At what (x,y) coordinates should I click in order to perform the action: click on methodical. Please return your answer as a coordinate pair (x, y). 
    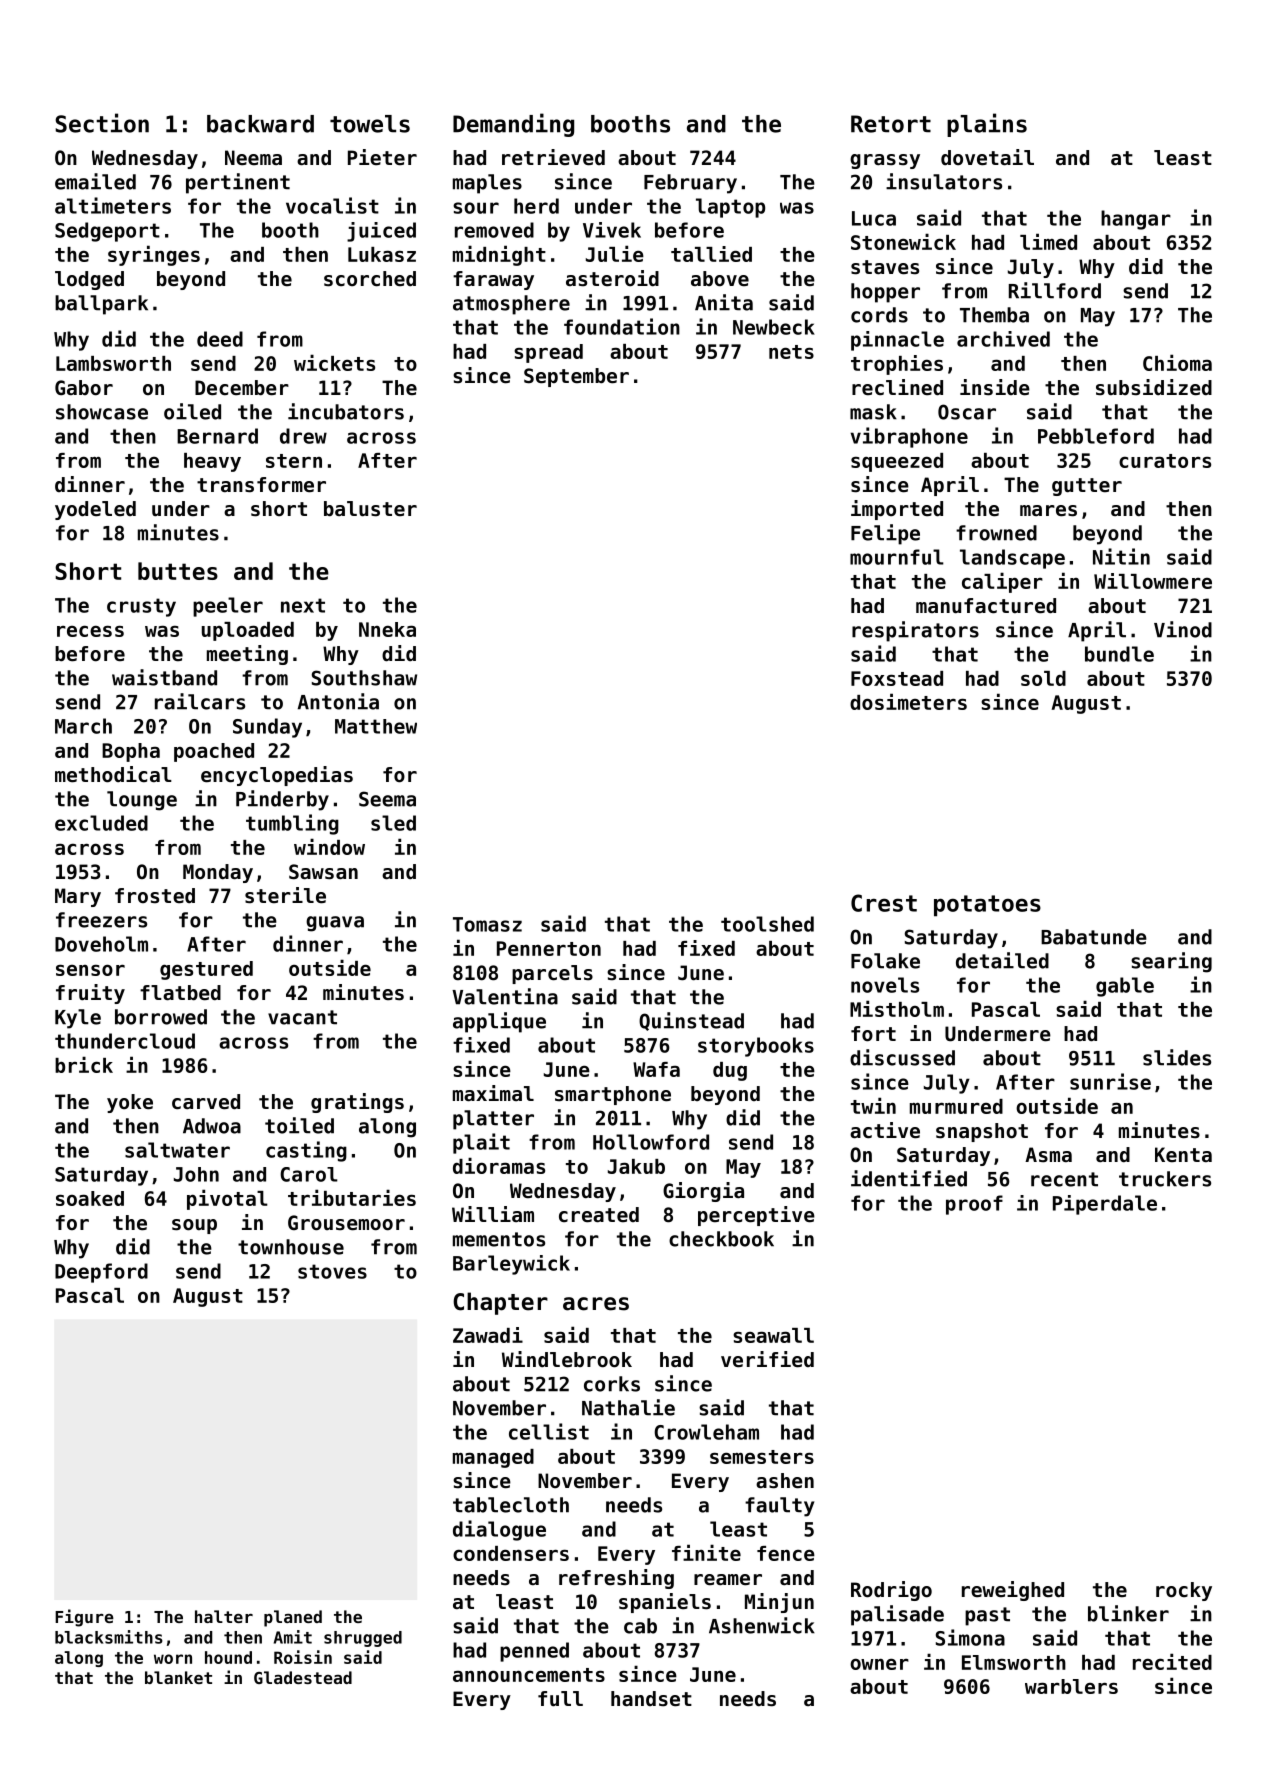
    Looking at the image, I should click on (113, 774).
